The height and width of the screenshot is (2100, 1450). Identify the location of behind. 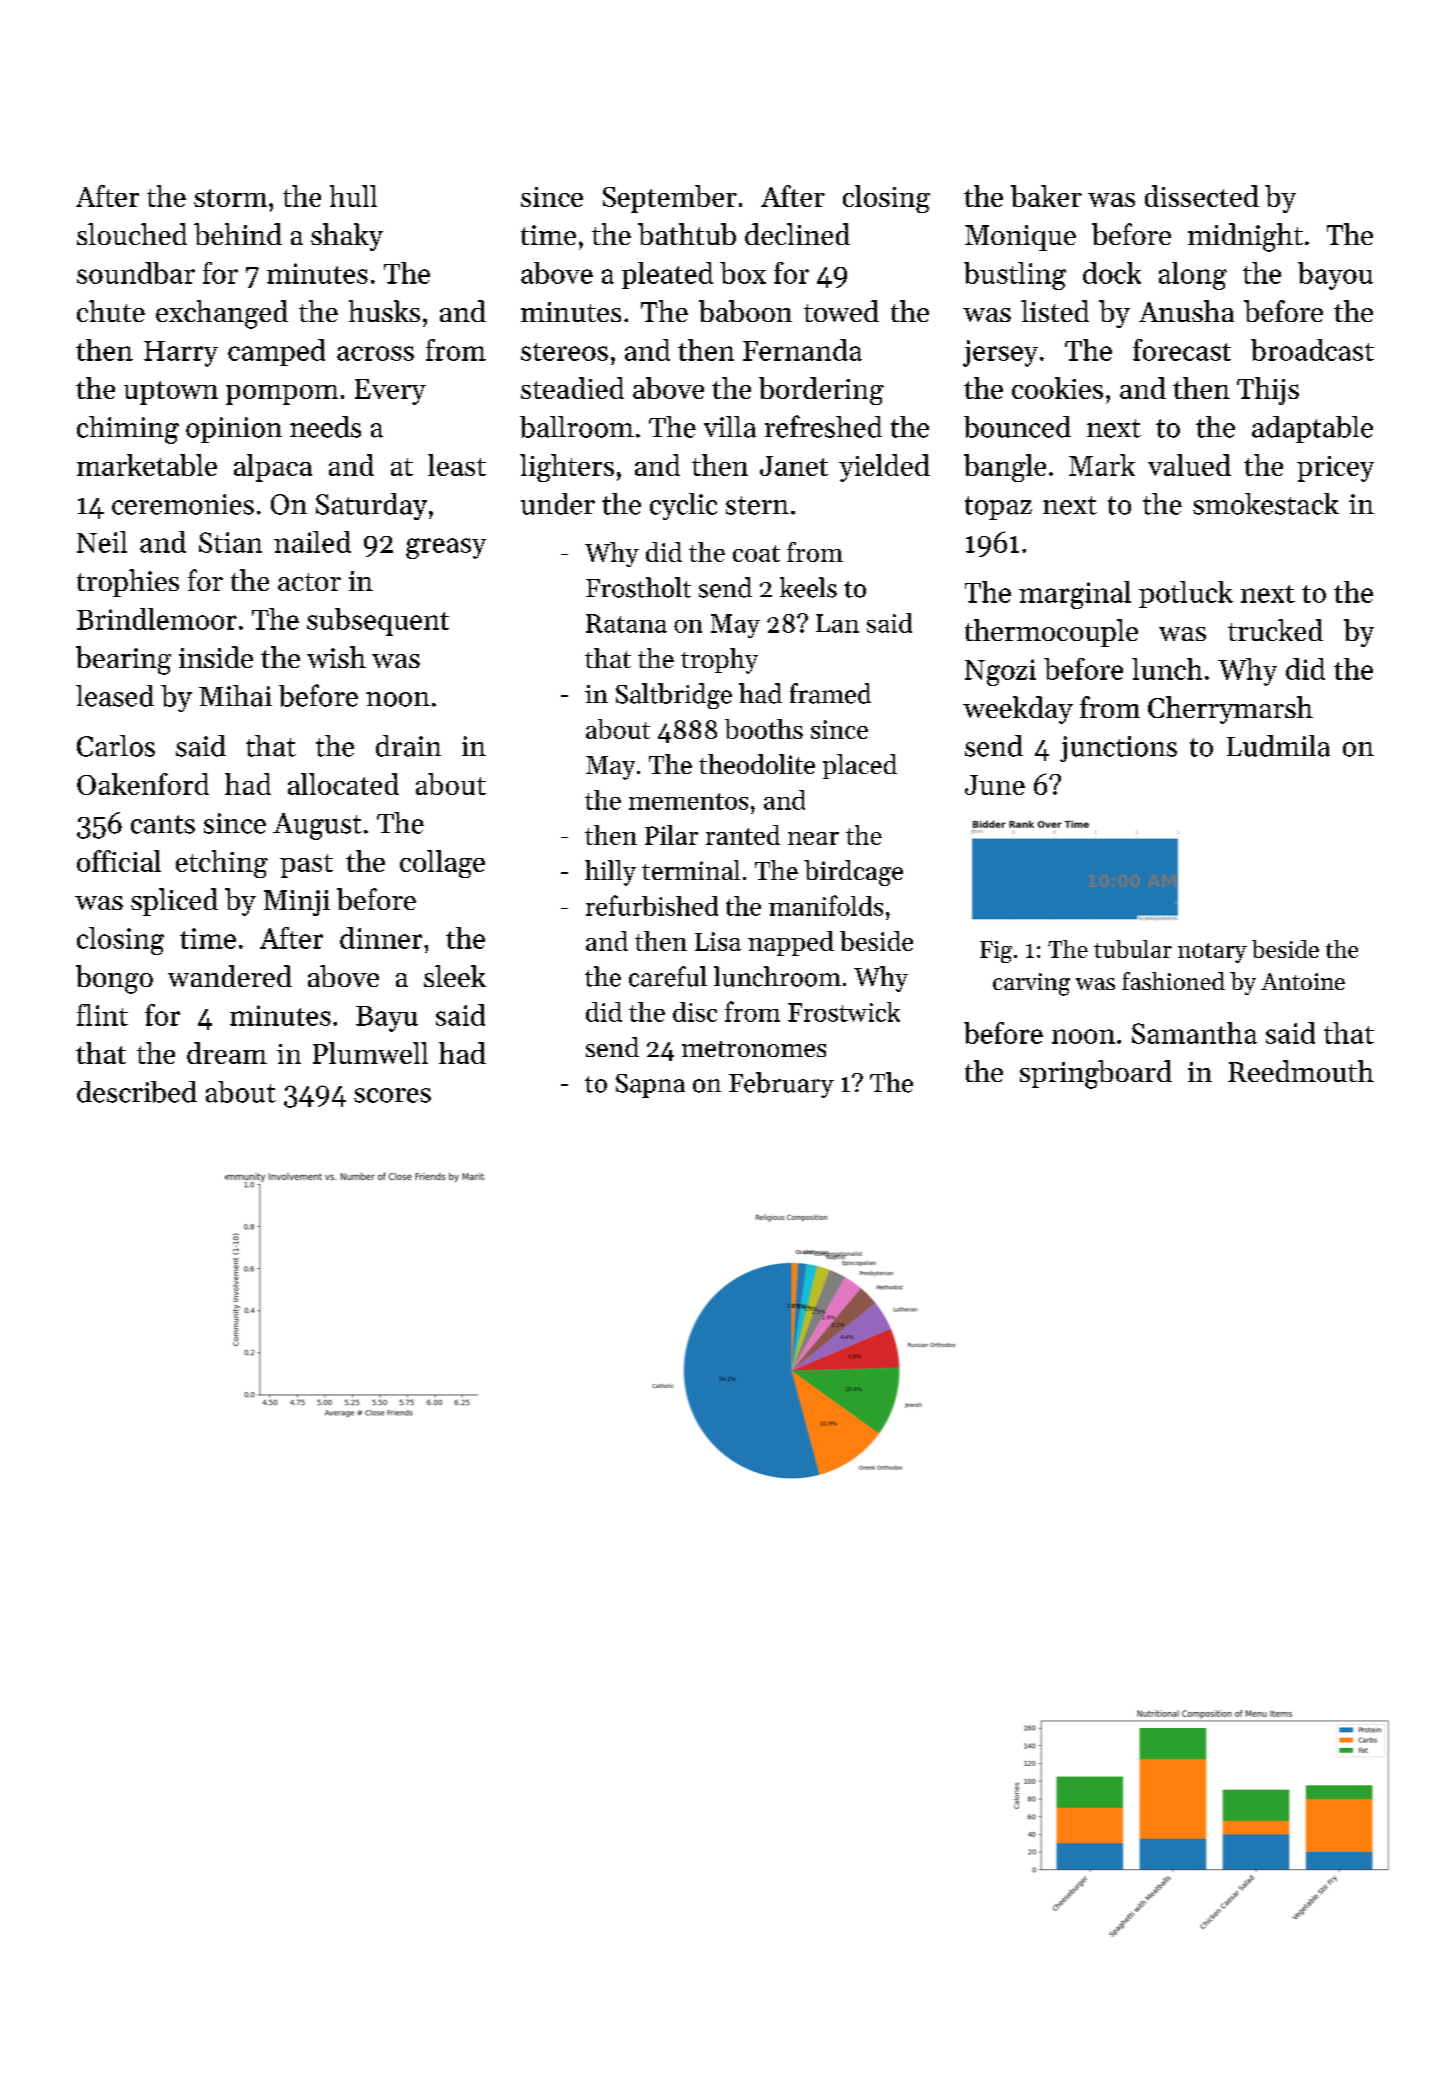
(238, 234).
